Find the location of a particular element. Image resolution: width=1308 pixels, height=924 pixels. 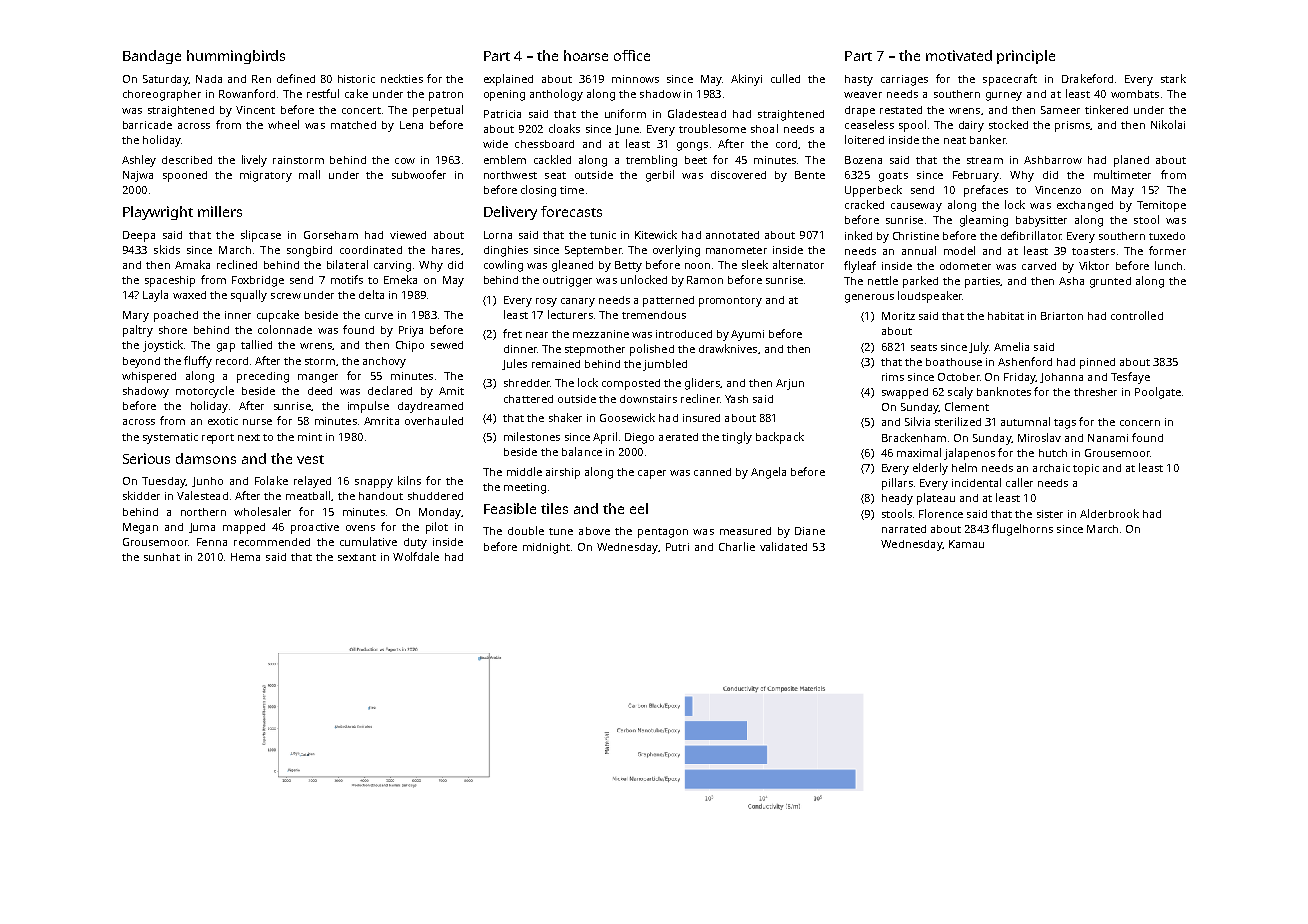

Drakeford is located at coordinates (1087, 78).
